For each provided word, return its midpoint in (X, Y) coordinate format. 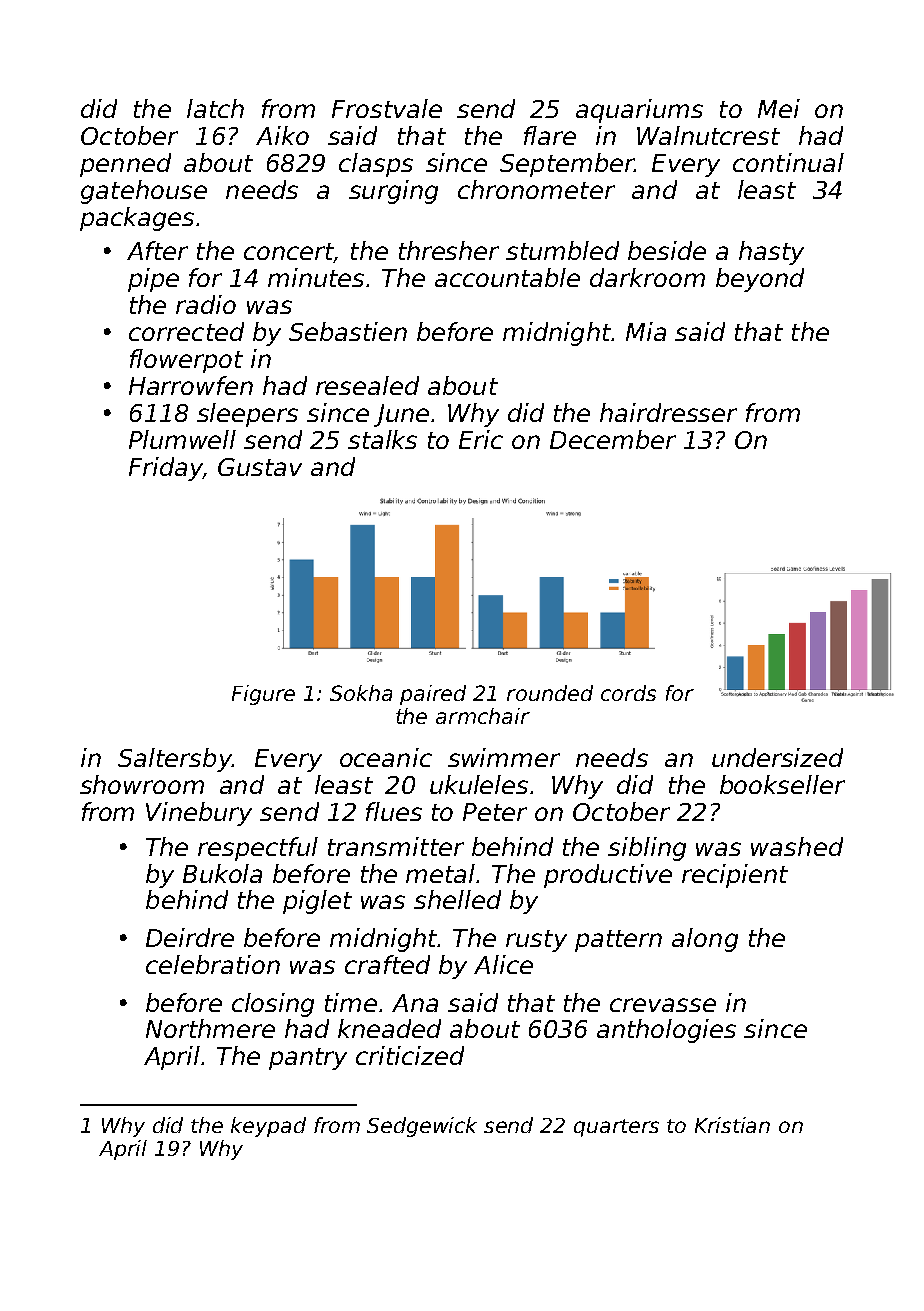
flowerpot (186, 361)
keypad (268, 1127)
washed (797, 846)
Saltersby (175, 760)
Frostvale (387, 108)
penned (125, 165)
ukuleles (479, 784)
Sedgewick (422, 1127)
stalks (382, 439)
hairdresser (668, 412)
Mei (779, 108)
